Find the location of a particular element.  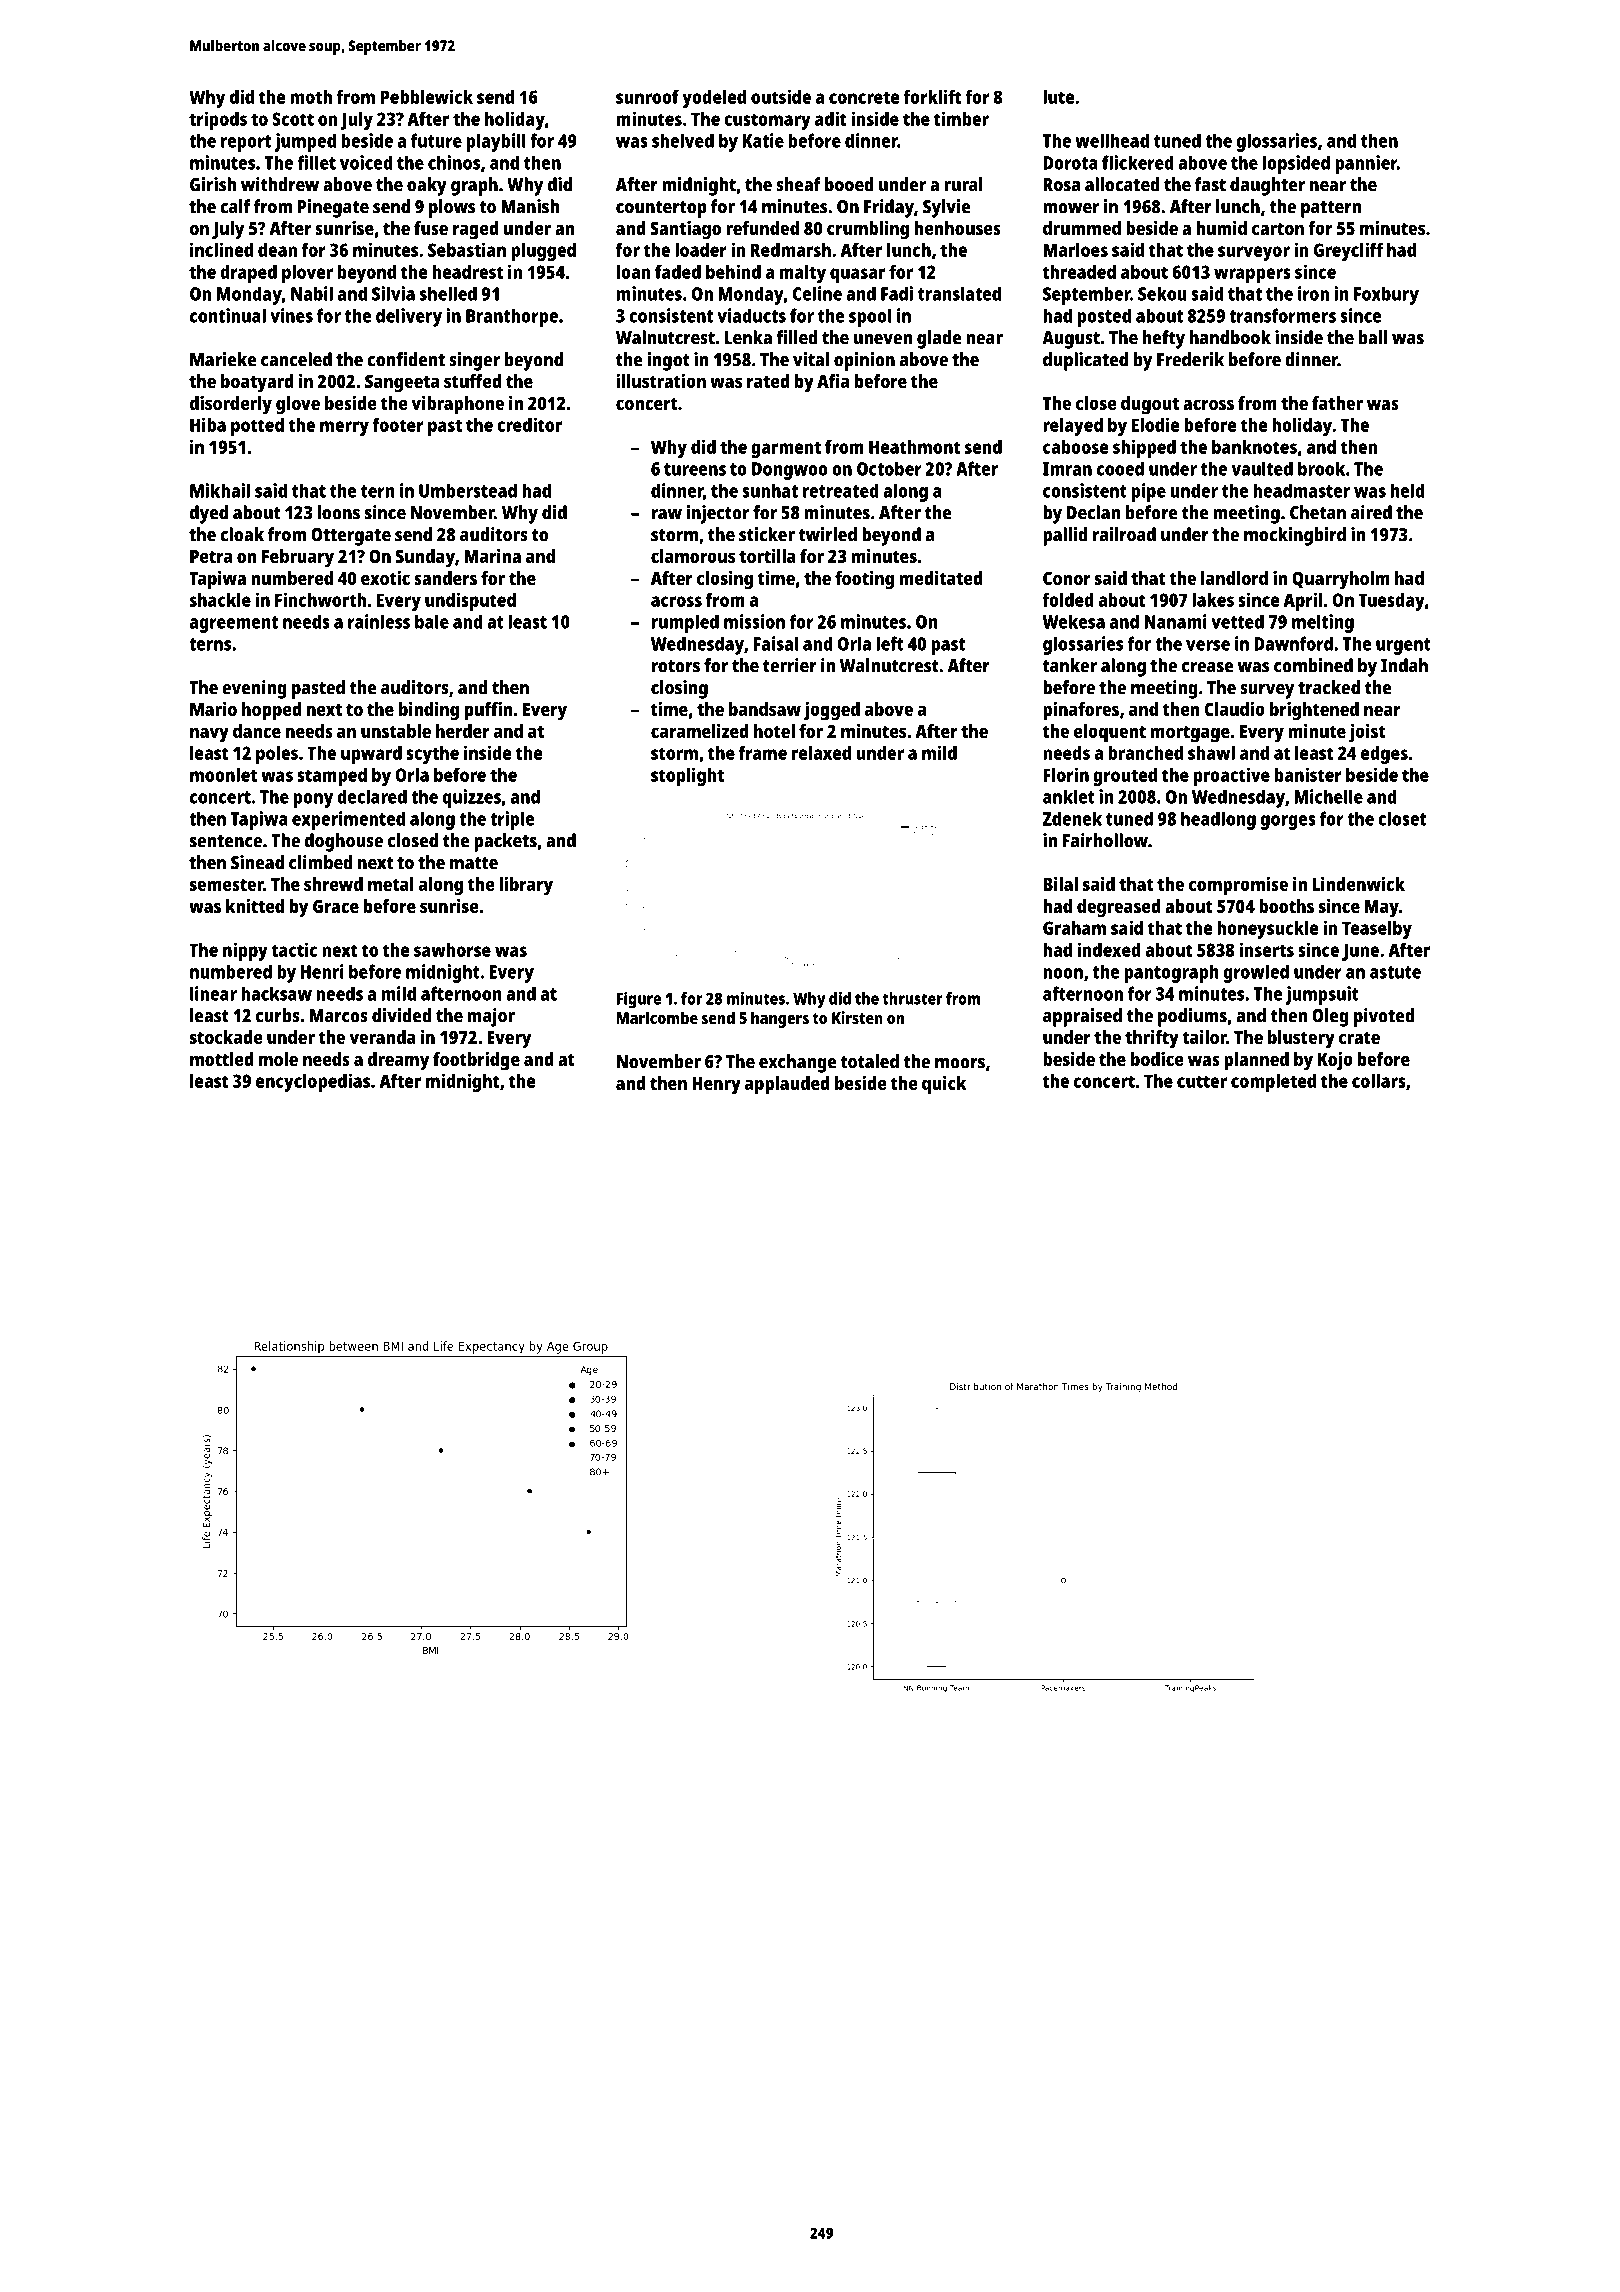

quasar is located at coordinates (857, 275).
